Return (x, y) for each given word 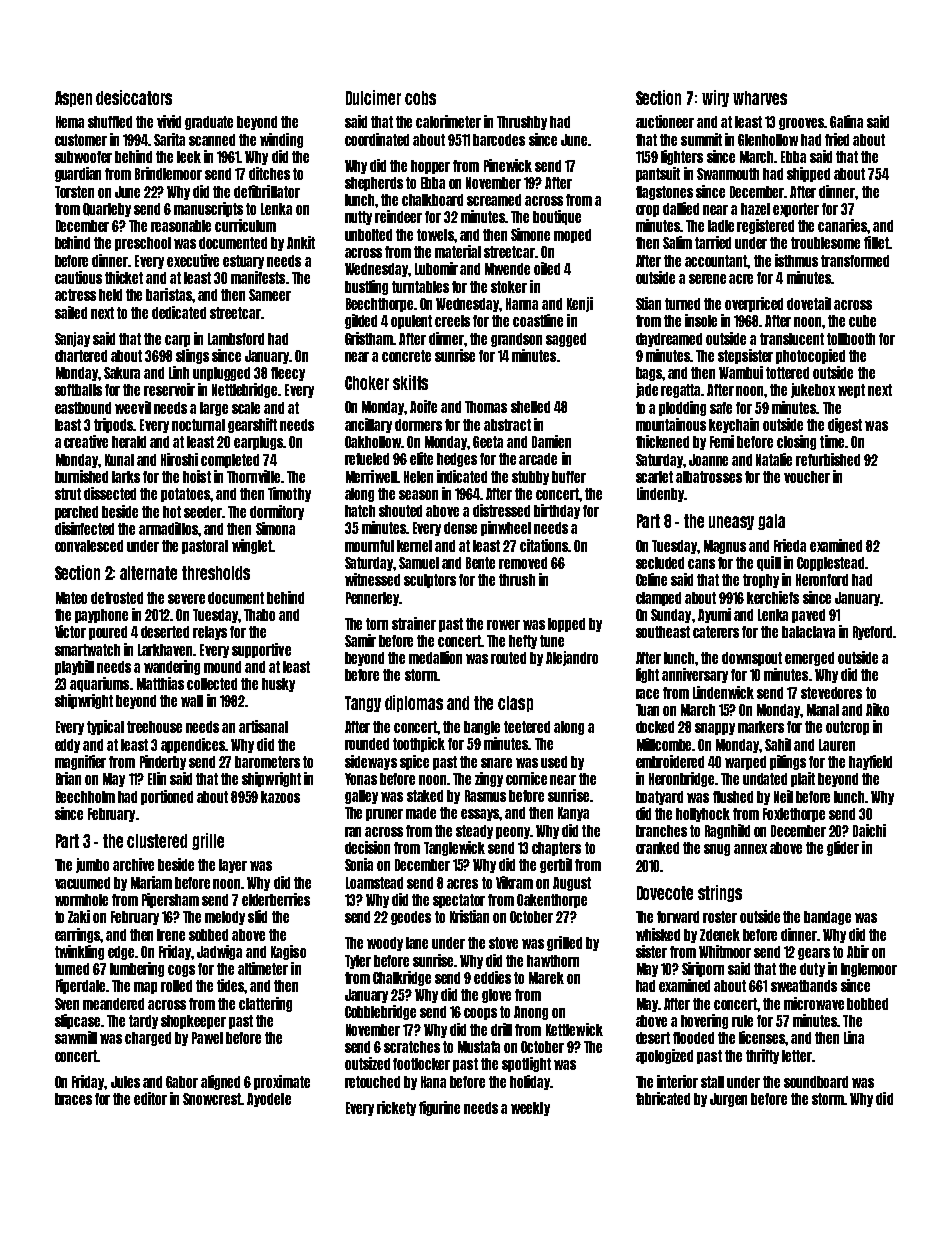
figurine (439, 1108)
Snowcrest (212, 1099)
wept (851, 391)
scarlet (654, 477)
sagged (566, 340)
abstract (507, 425)
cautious (78, 277)
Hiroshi (179, 459)
